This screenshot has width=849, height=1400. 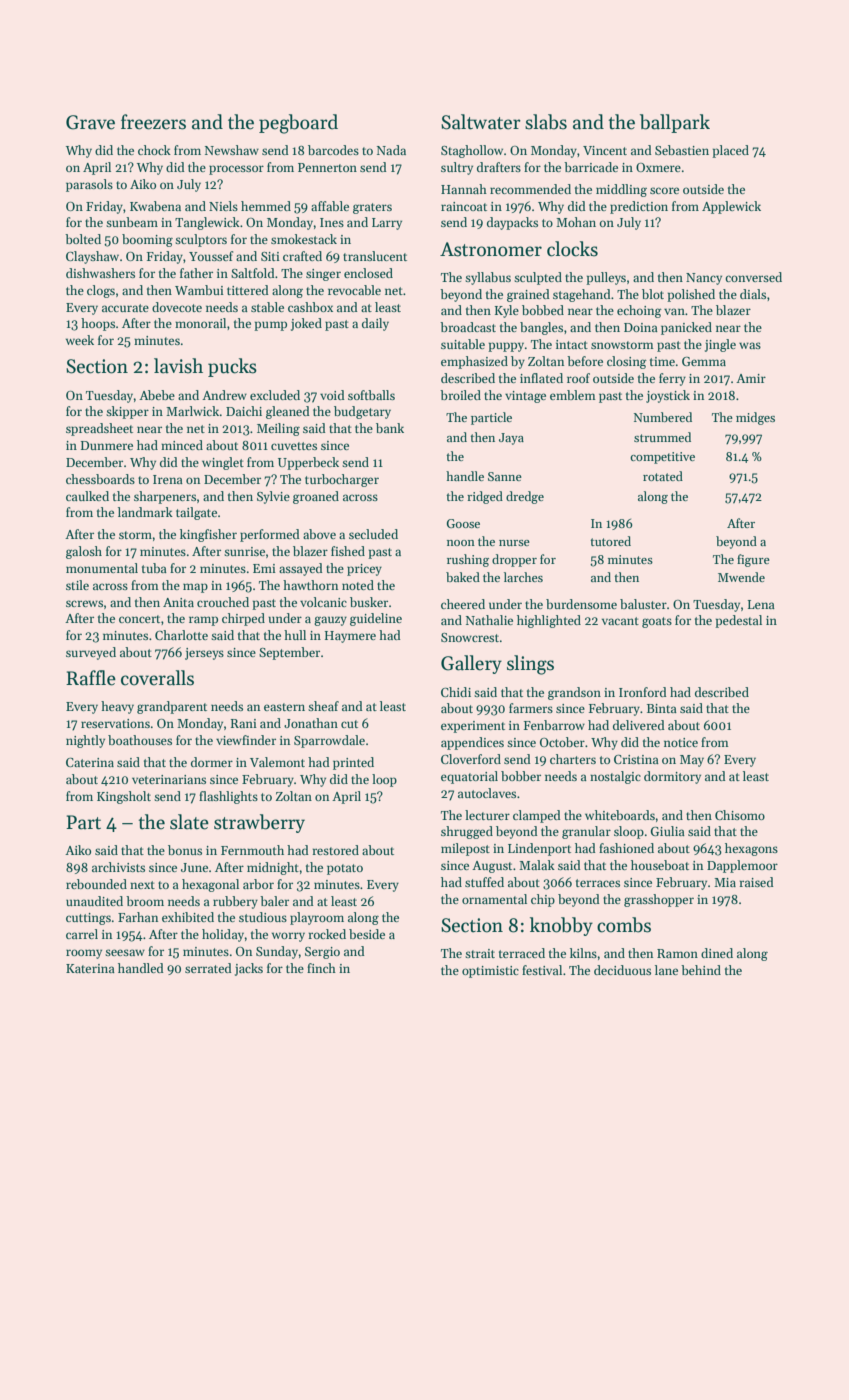 What do you see at coordinates (481, 122) in the screenshot?
I see `Saltwater` at bounding box center [481, 122].
